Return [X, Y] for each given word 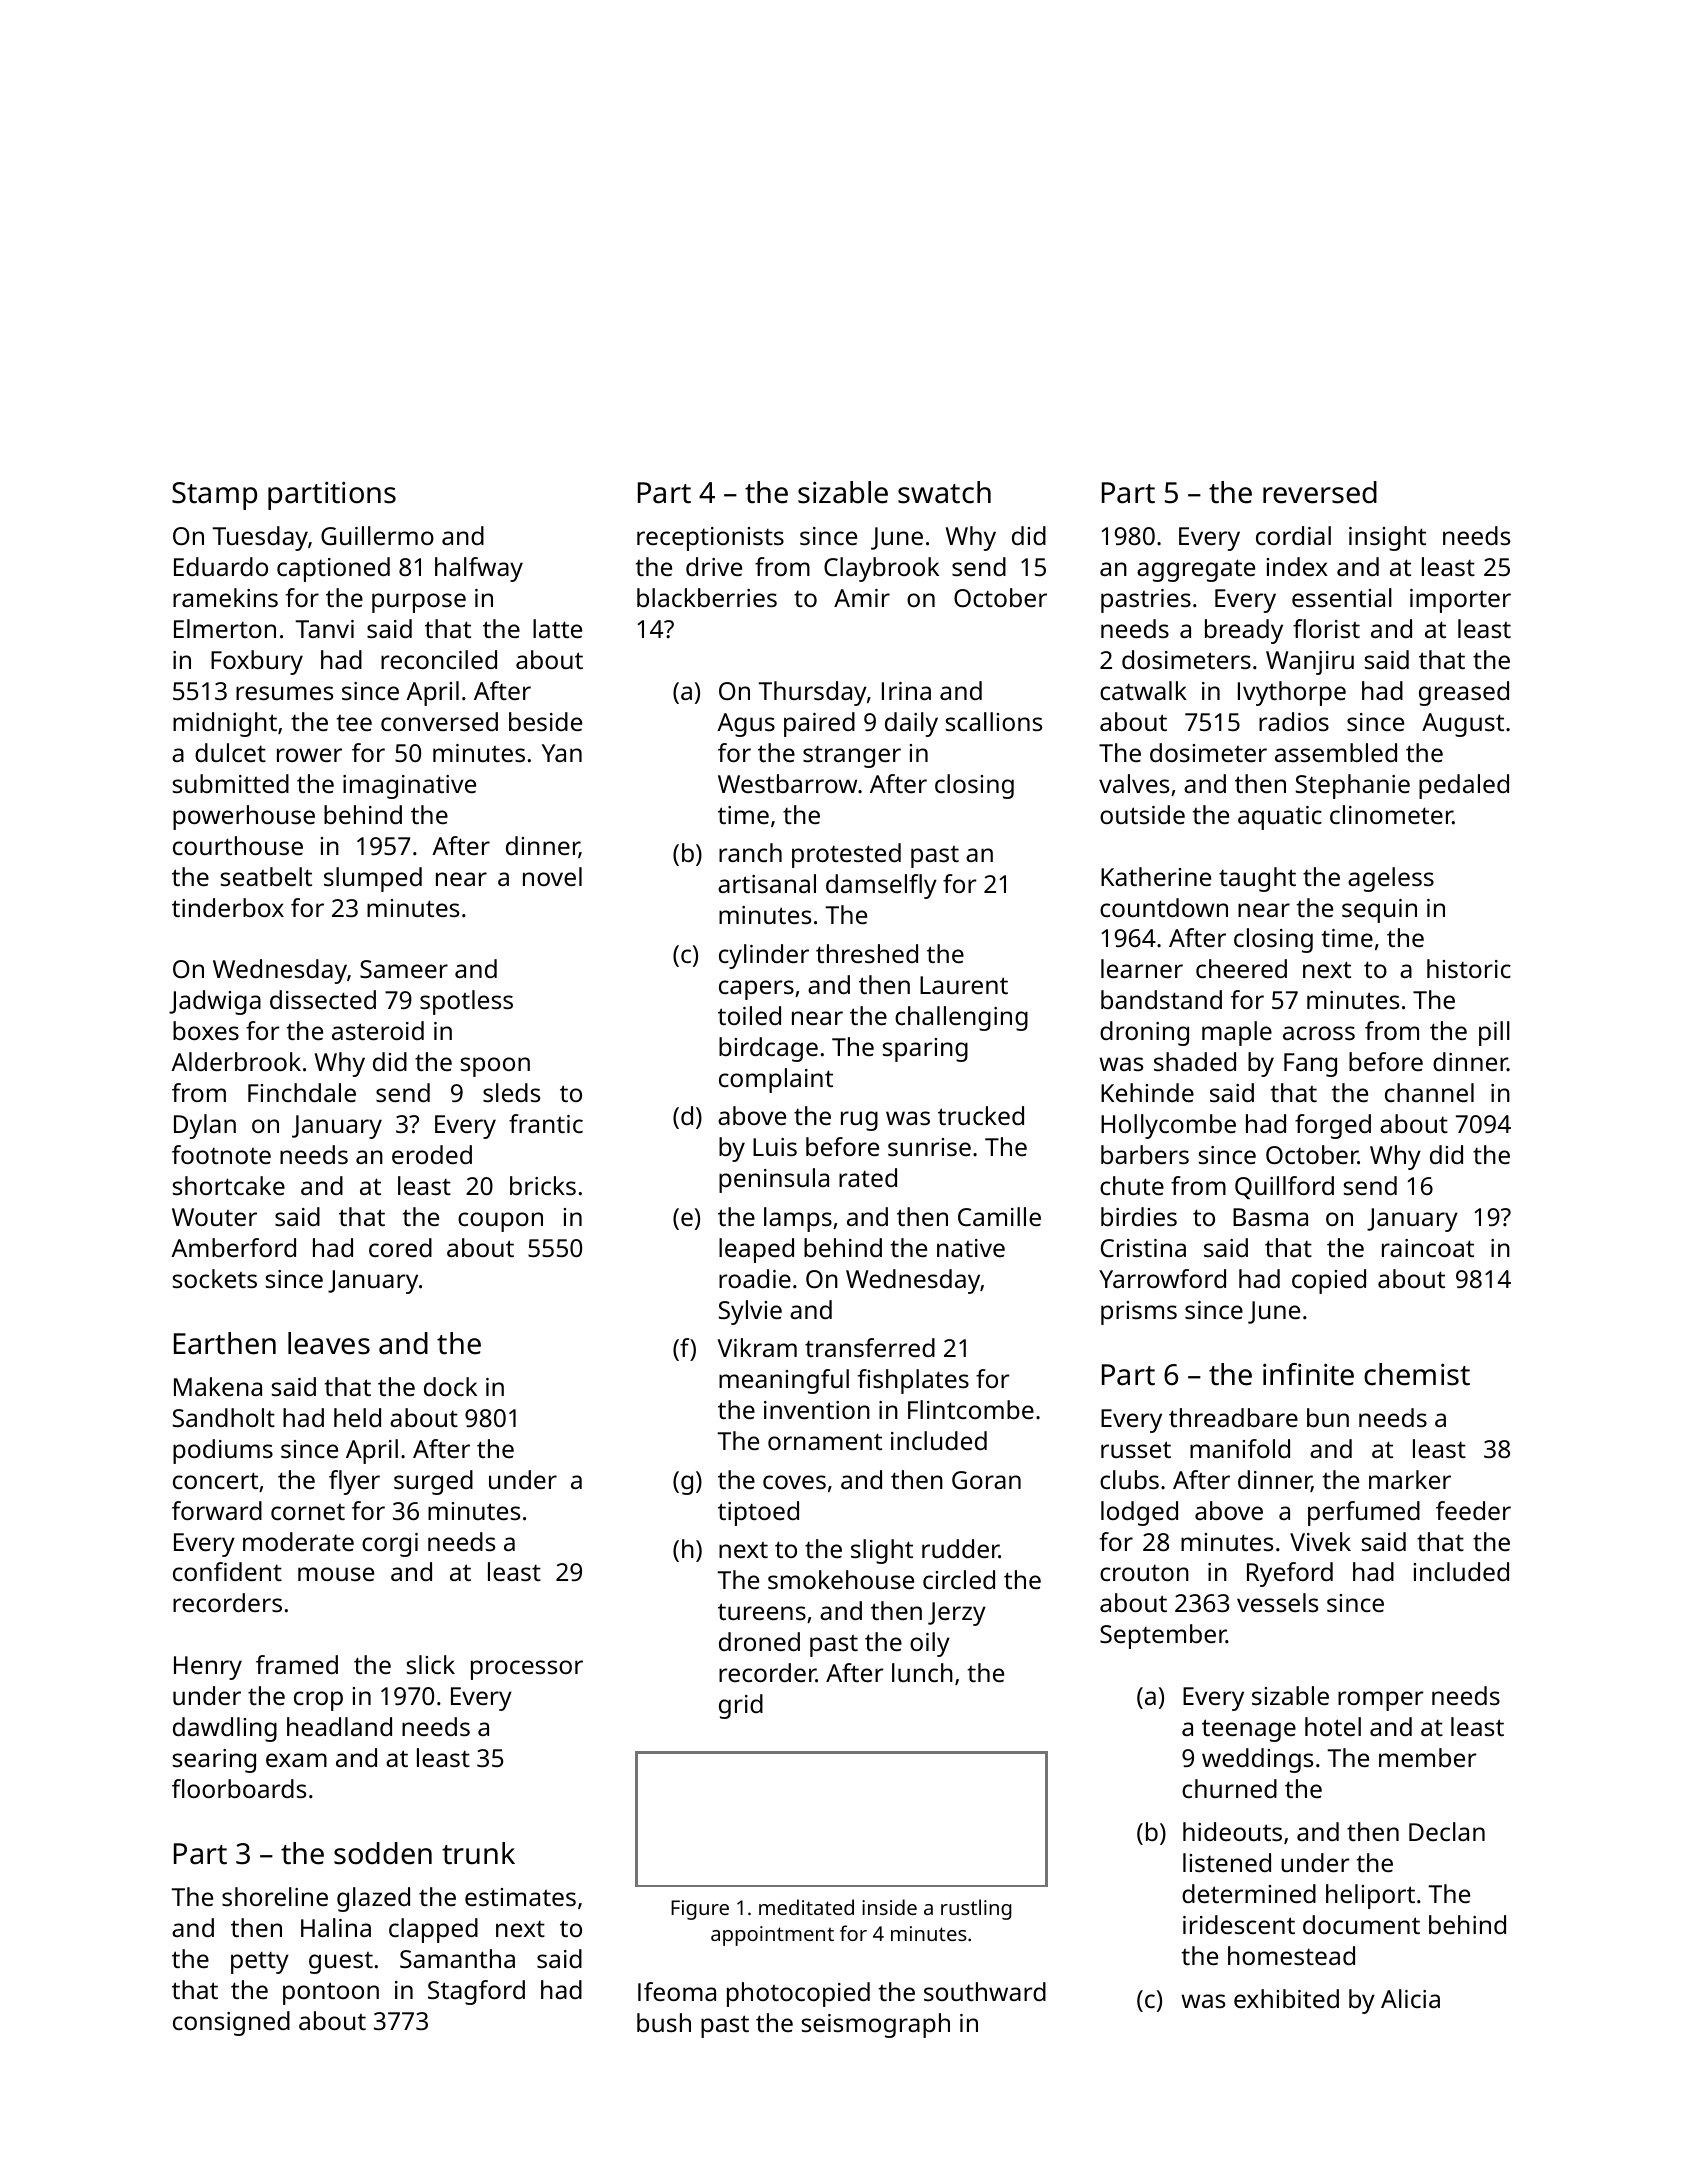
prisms [1139, 1313]
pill [1494, 1033]
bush [664, 2022]
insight [1387, 538]
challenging [961, 1018]
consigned [231, 2023]
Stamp [214, 496]
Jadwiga [215, 1002]
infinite [1308, 1374]
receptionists [710, 539]
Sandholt [224, 1417]
